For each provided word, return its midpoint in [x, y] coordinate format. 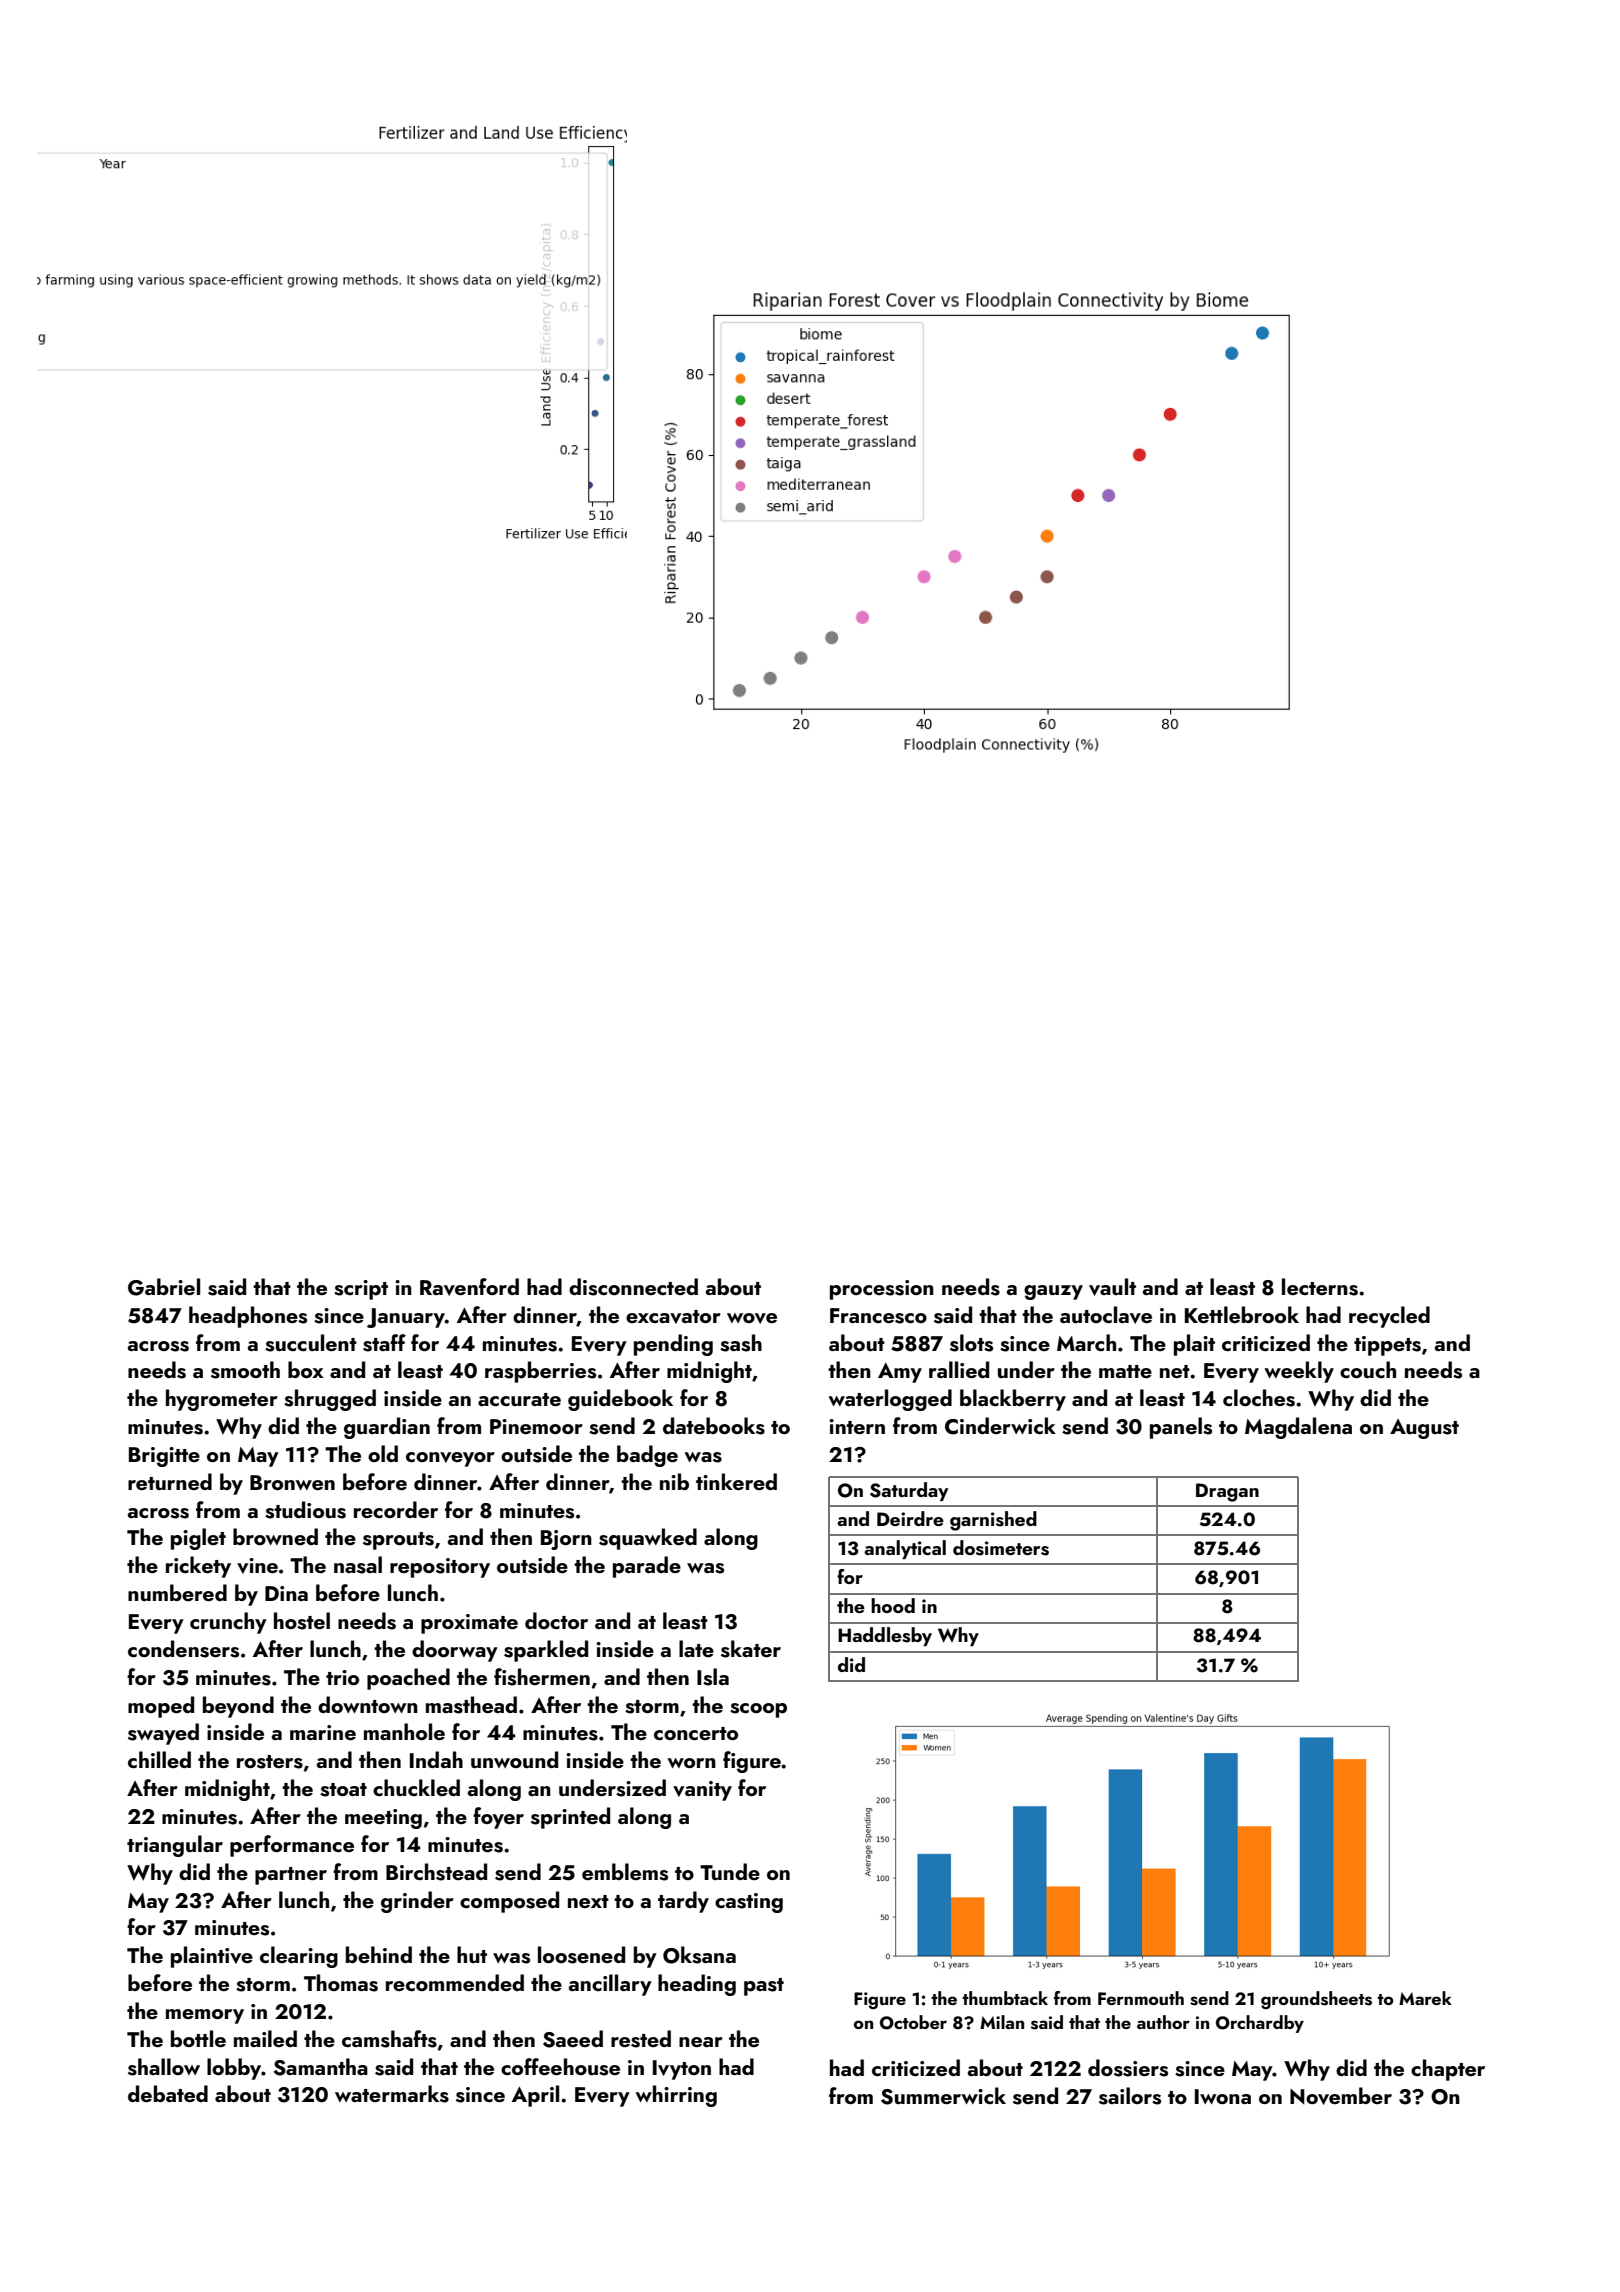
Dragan [1227, 1492]
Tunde [730, 1871]
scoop [758, 1710]
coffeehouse [560, 2067]
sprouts [398, 1541]
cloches [1259, 1398]
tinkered [736, 1481]
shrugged [330, 1400]
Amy [900, 1373]
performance [292, 1846]
